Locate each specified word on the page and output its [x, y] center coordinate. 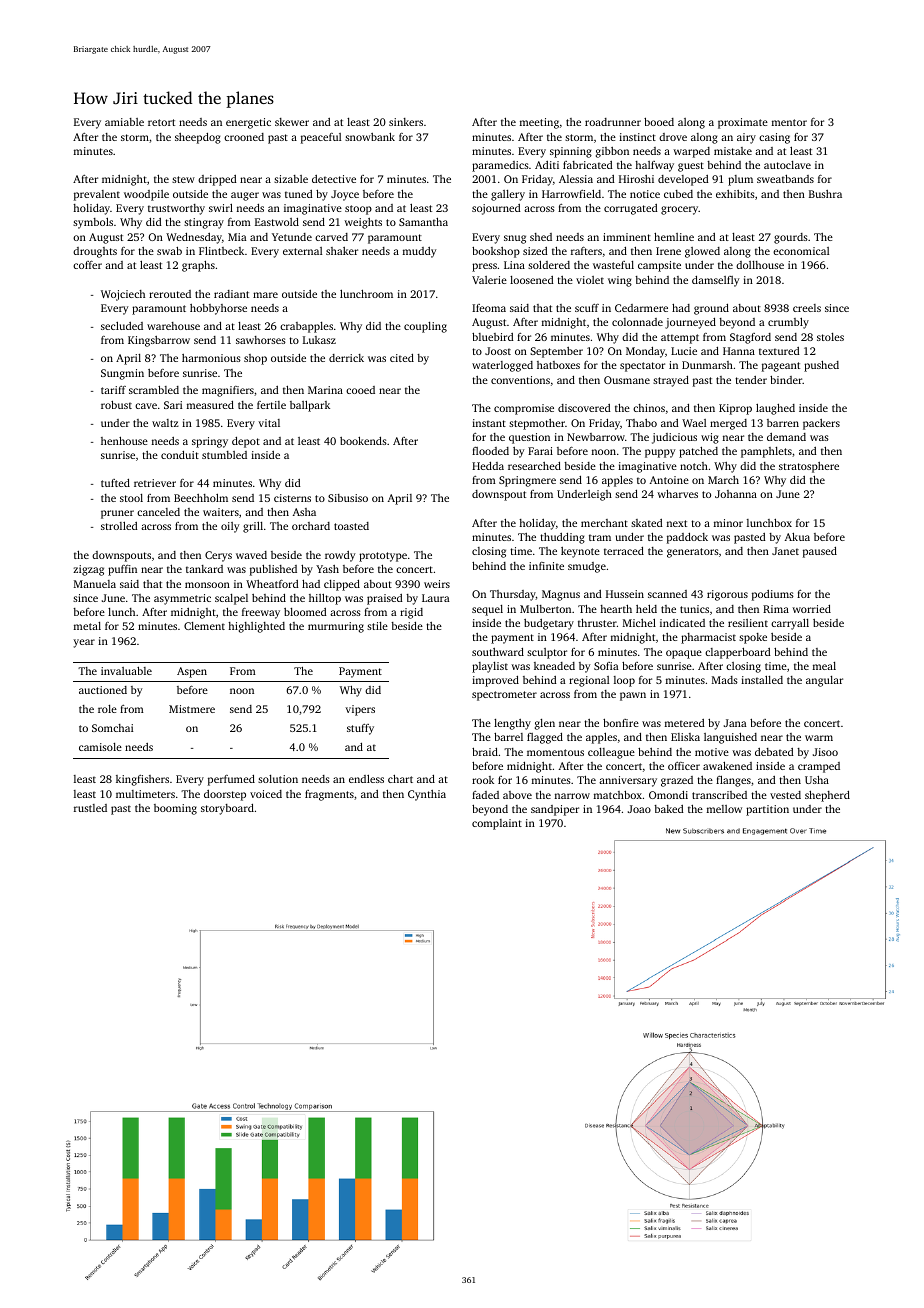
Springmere [527, 481]
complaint [497, 824]
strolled [119, 526]
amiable [124, 122]
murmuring [336, 627]
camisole [100, 747]
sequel [487, 610]
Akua [797, 537]
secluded [122, 326]
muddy [420, 252]
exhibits [735, 194]
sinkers [406, 122]
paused [820, 552]
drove [673, 137]
